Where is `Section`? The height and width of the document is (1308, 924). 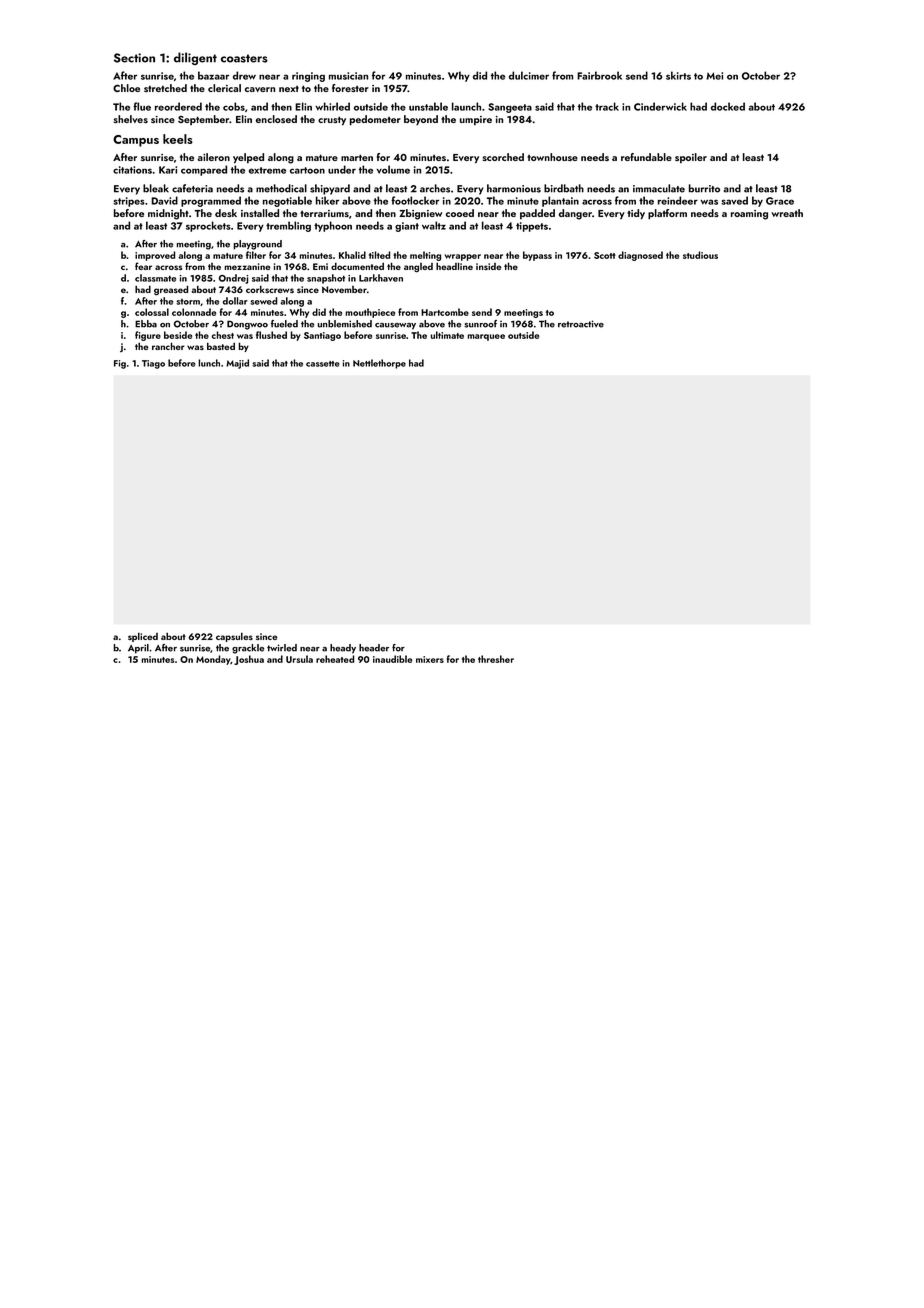
Section is located at coordinates (134, 58).
